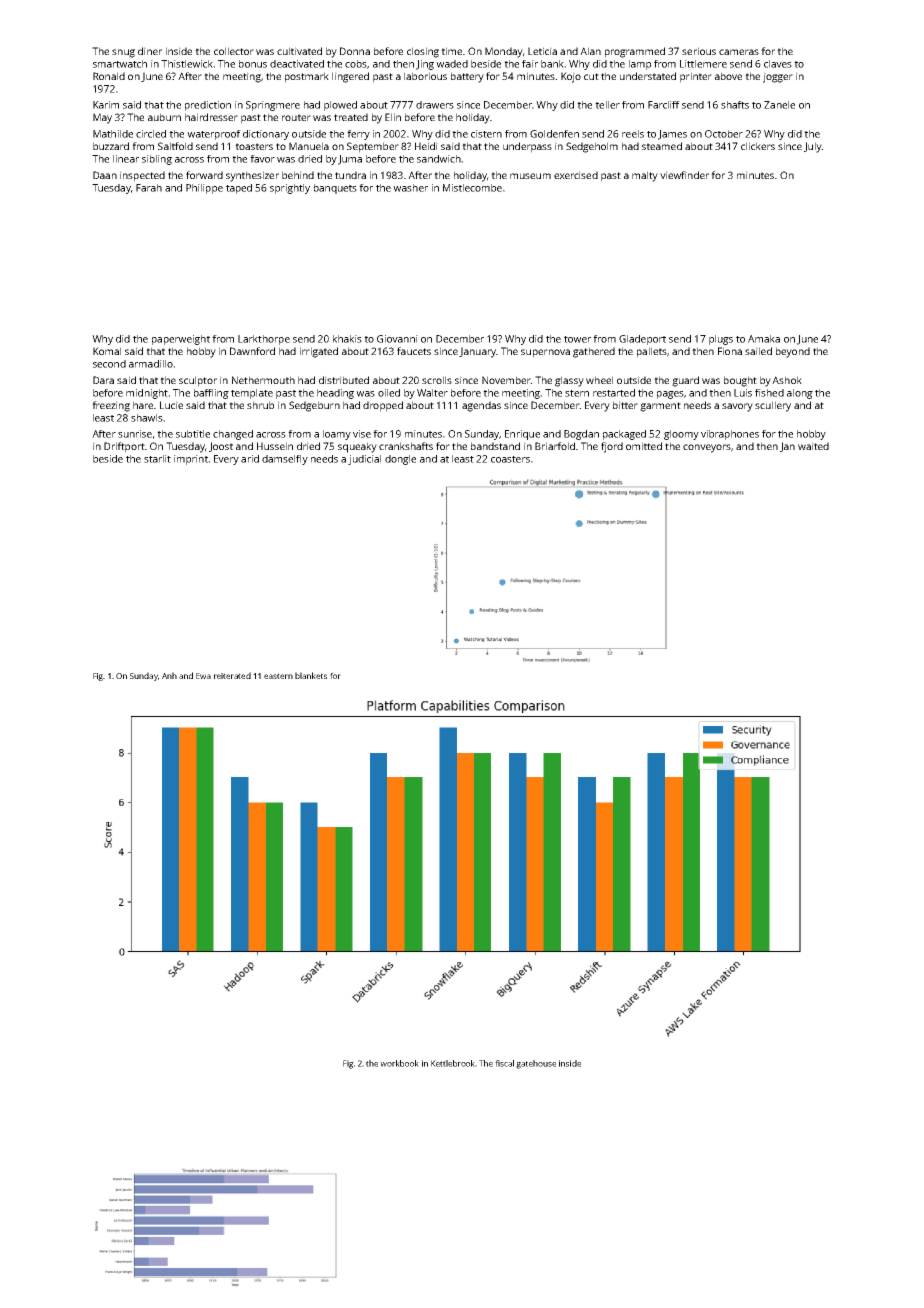 This screenshot has width=924, height=1308. What do you see at coordinates (232, 675) in the screenshot?
I see `reiterated` at bounding box center [232, 675].
